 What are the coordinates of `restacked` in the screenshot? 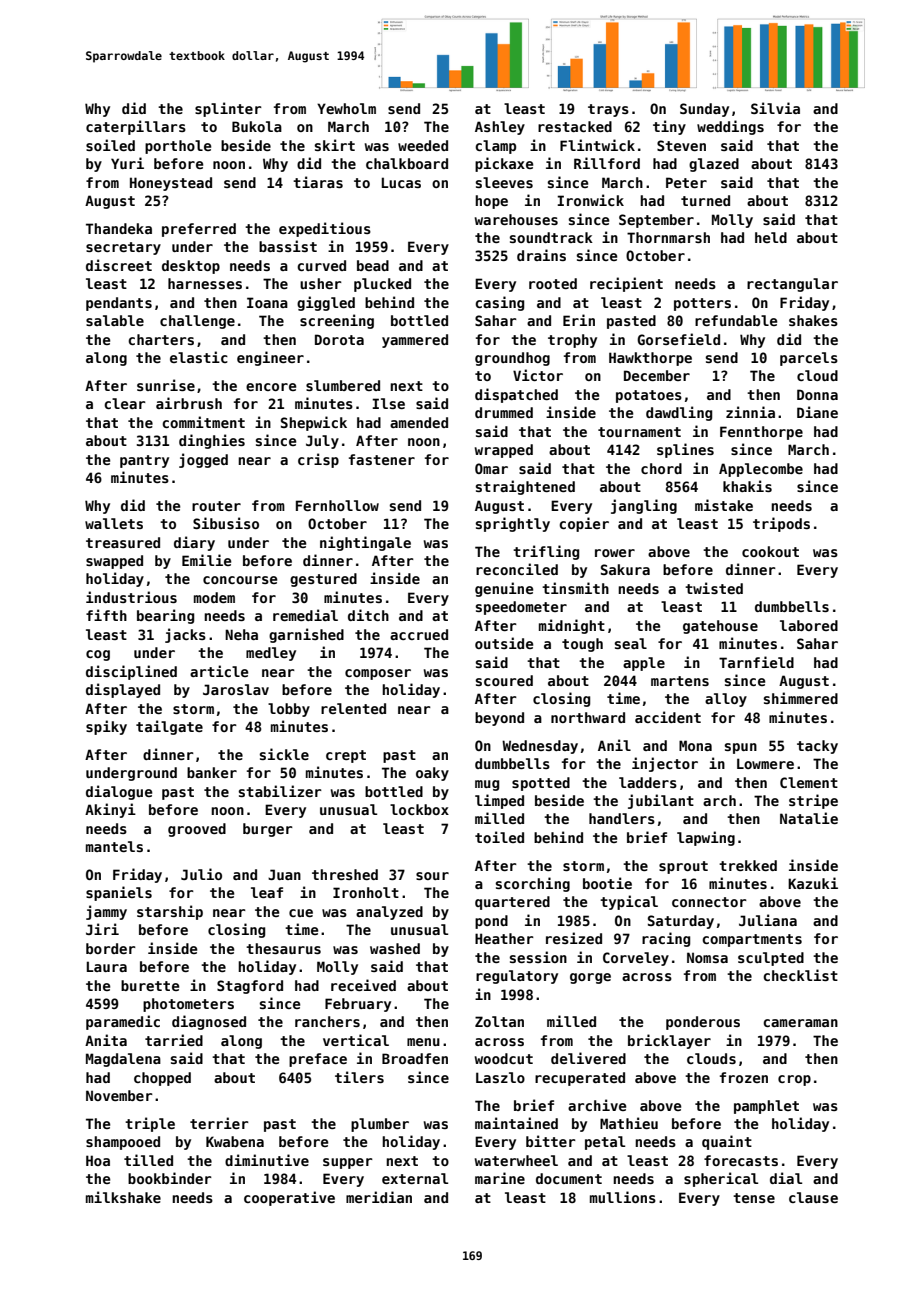 It's located at (575, 126).
